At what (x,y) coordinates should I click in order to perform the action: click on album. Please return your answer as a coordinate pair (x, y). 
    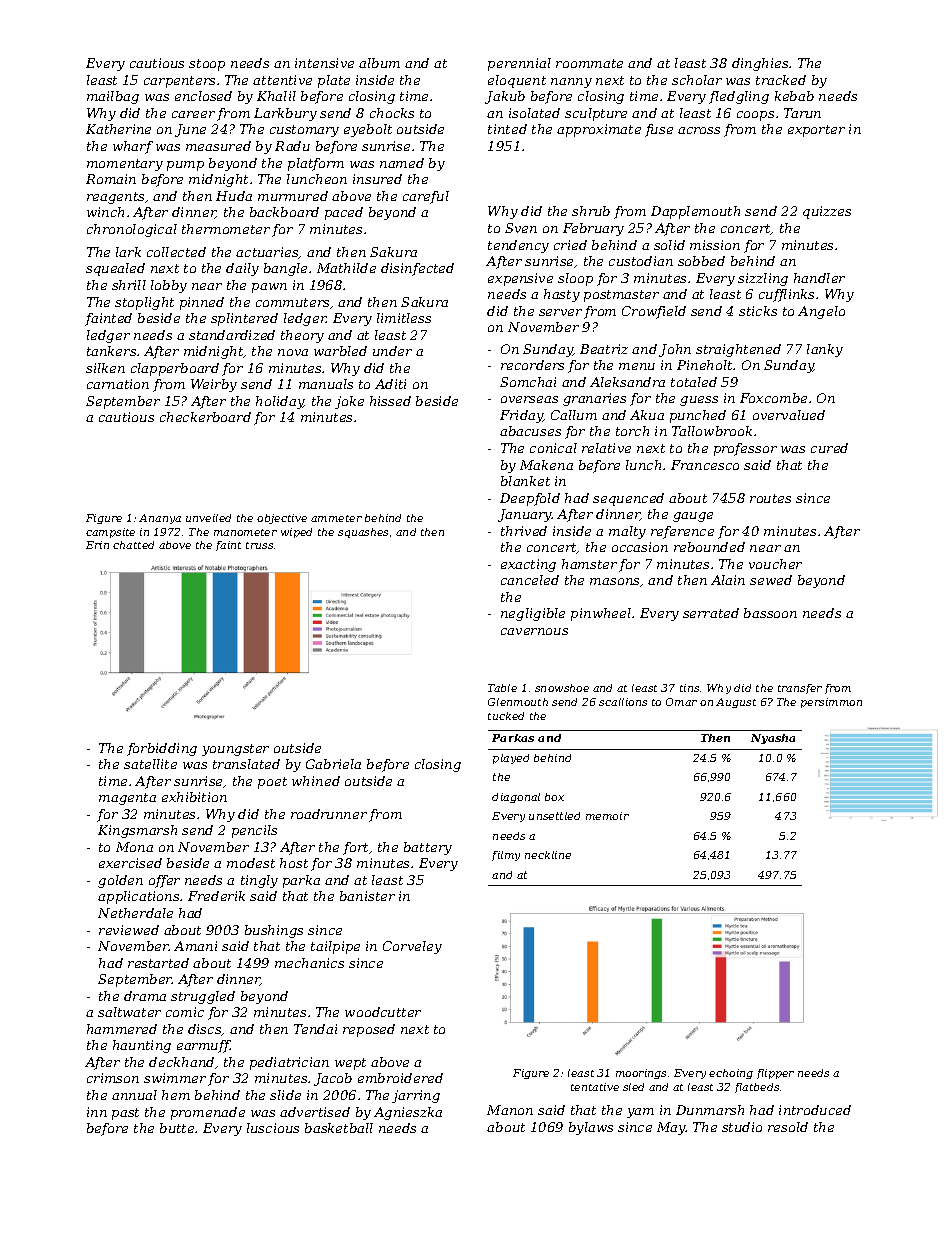
    Looking at the image, I should click on (379, 63).
